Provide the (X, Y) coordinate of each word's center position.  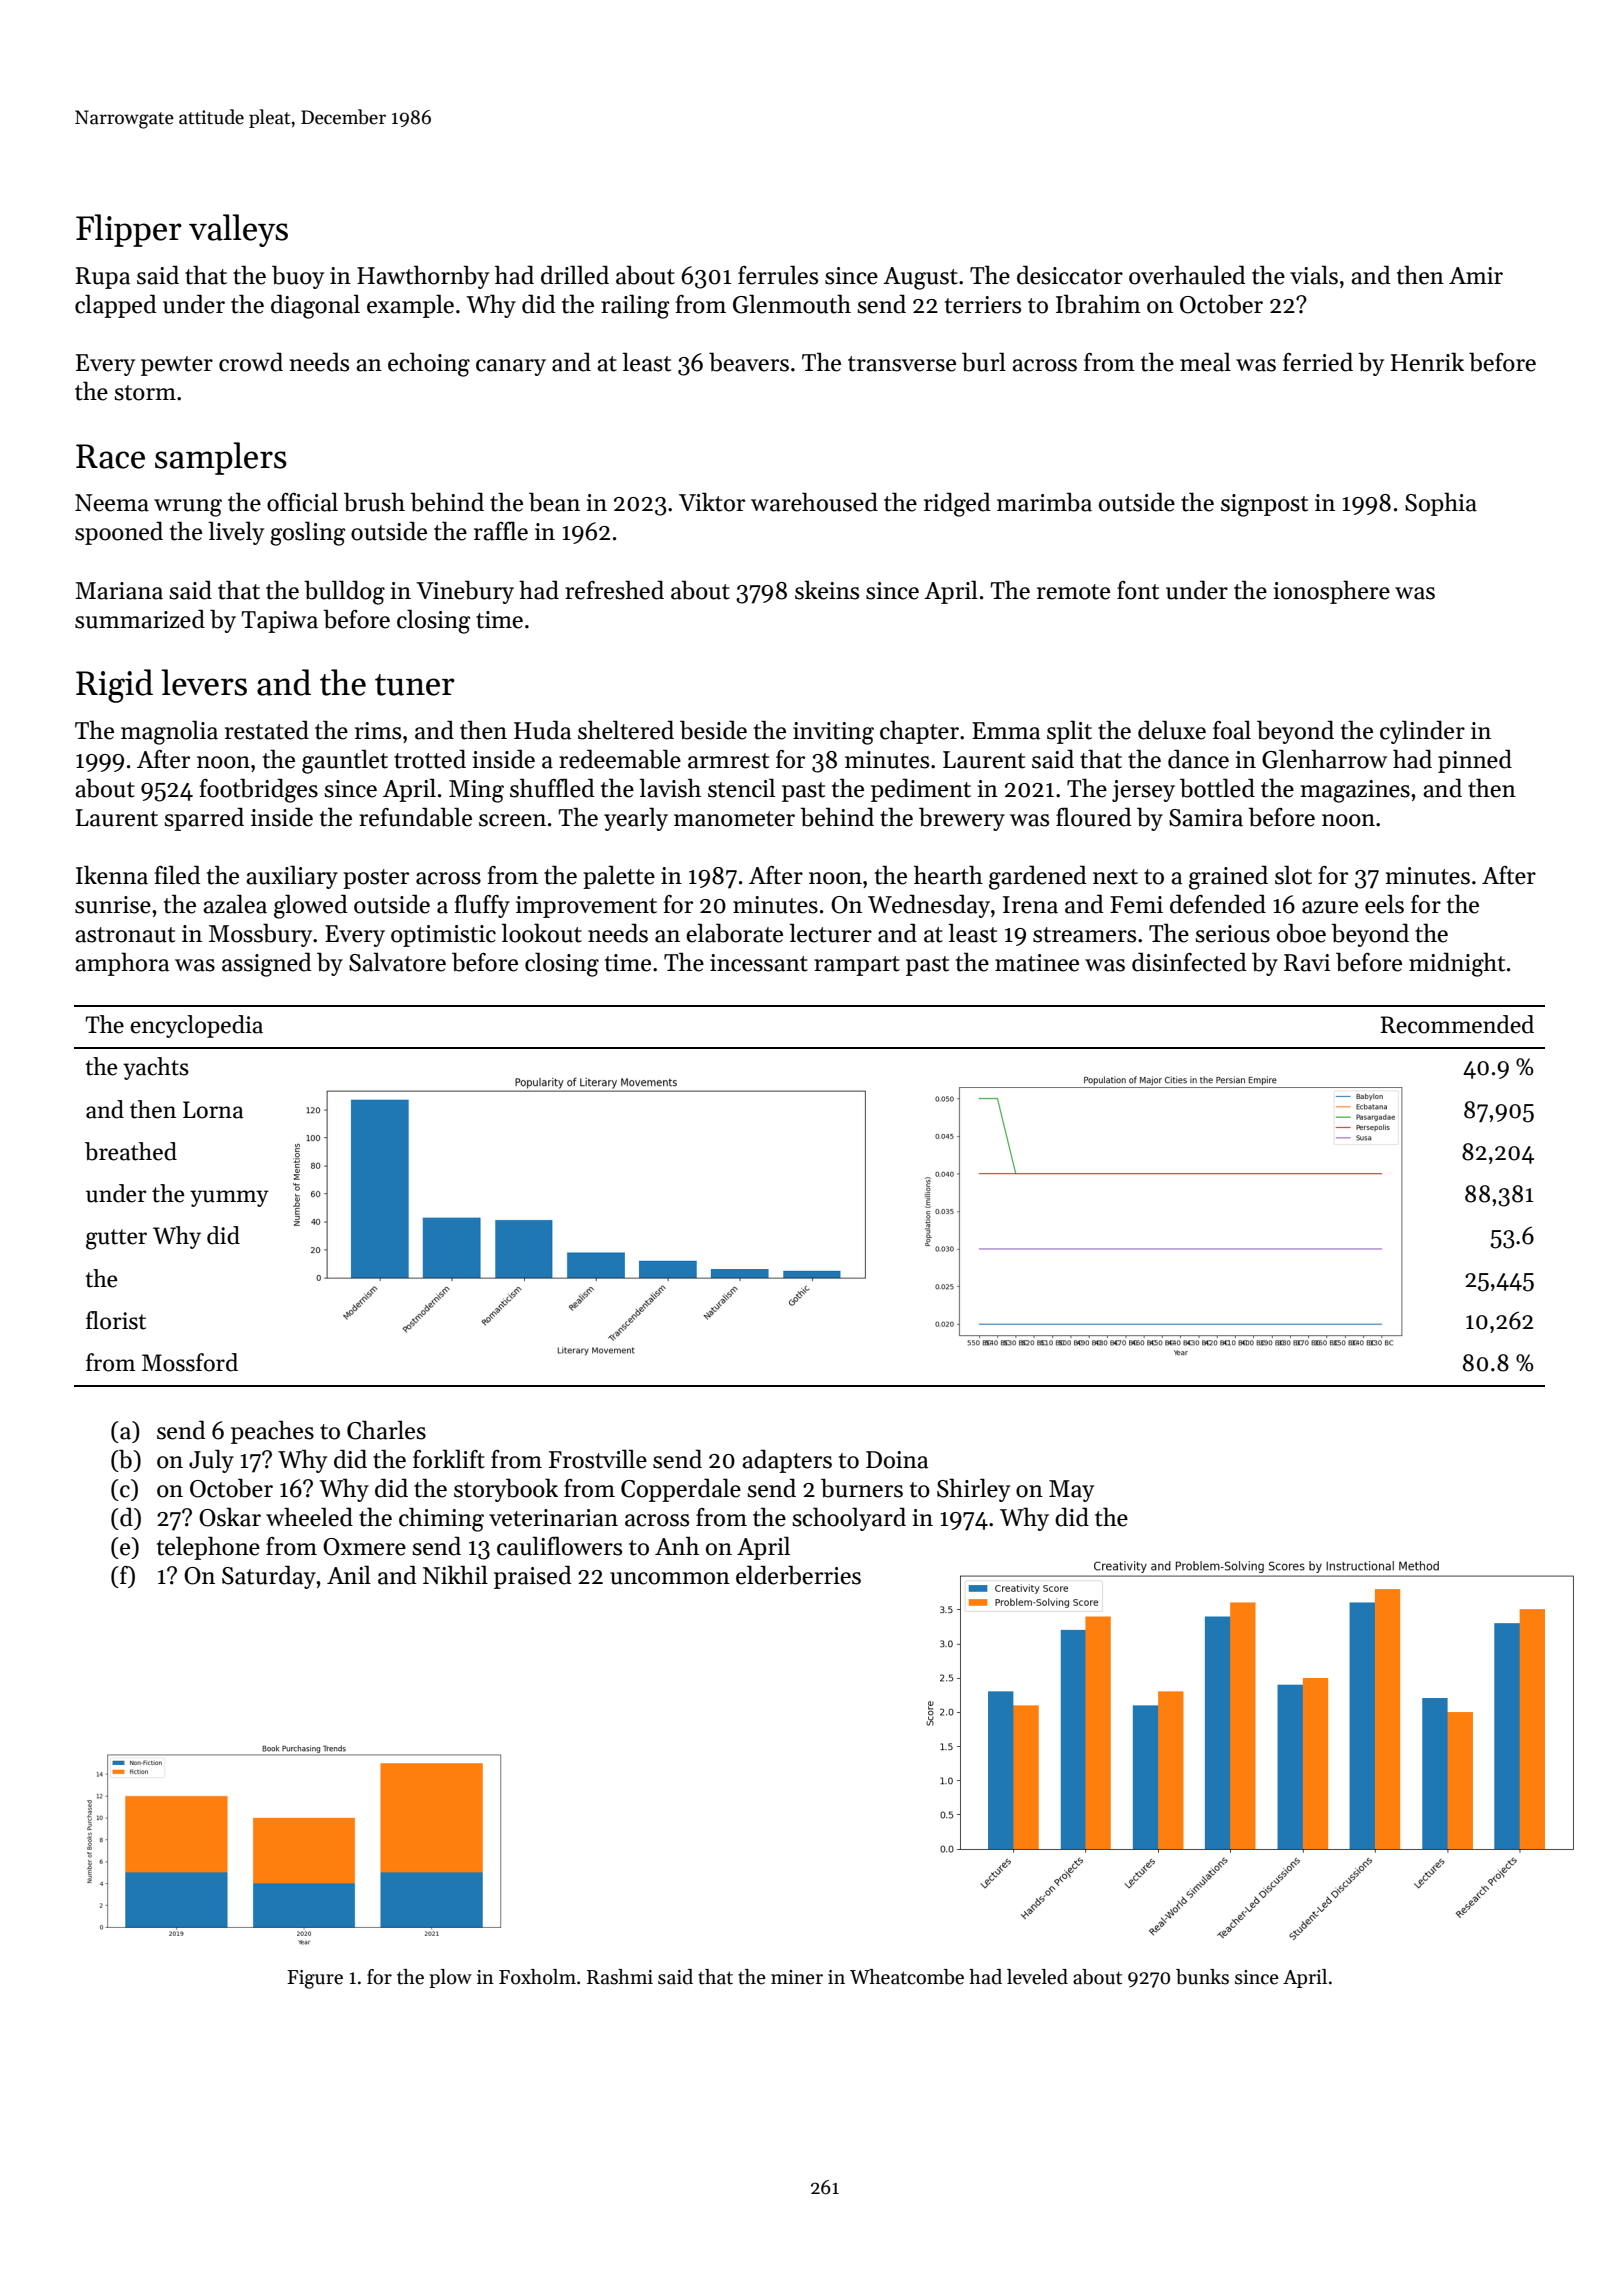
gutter (116, 1239)
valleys (238, 230)
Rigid (114, 686)
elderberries (798, 1575)
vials (1314, 275)
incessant (759, 963)
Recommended (1457, 1024)
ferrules (778, 275)
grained (1228, 877)
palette (619, 877)
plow (450, 1978)
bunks (1202, 1977)
